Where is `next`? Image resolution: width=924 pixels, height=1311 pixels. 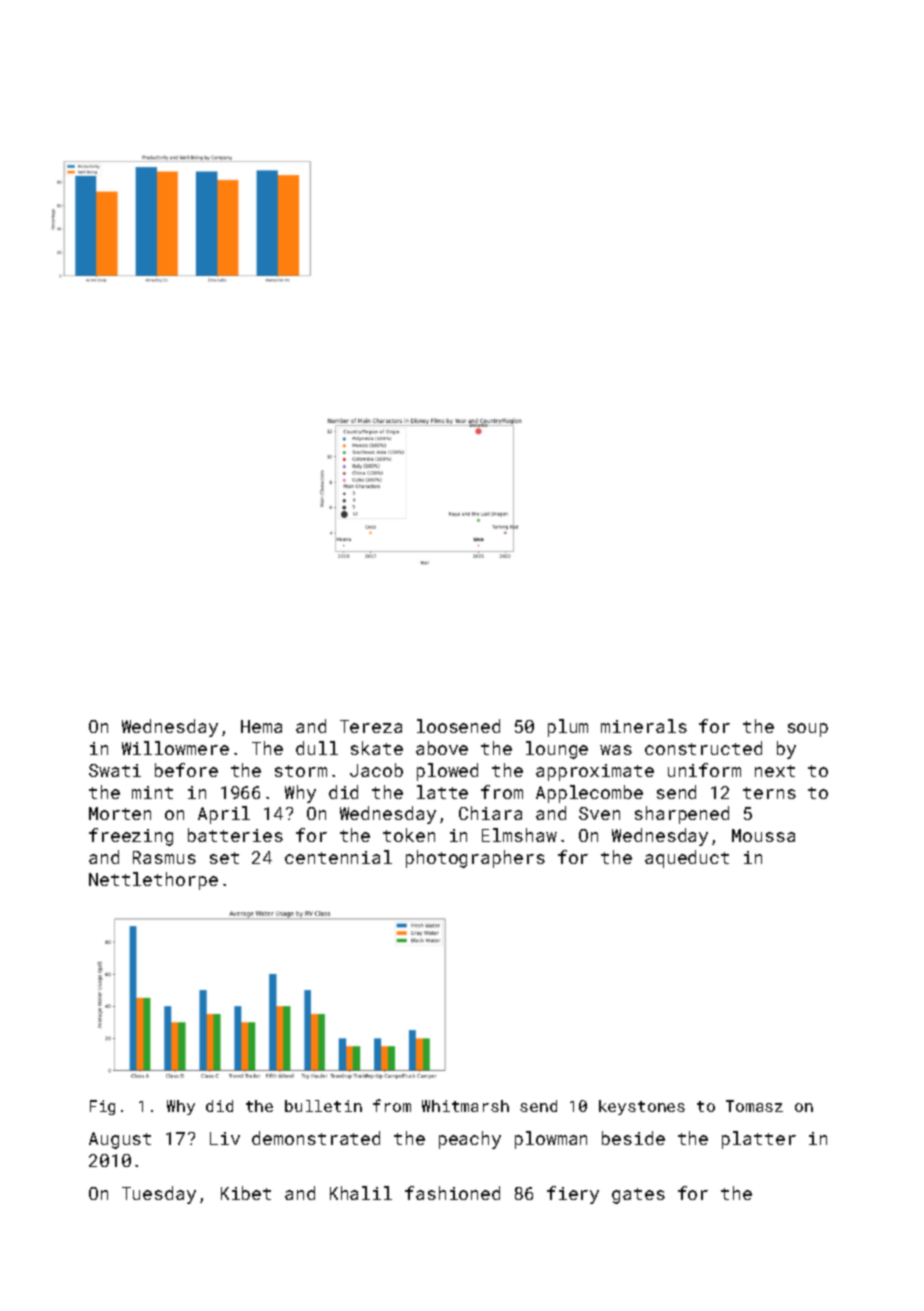
next is located at coordinates (775, 771).
